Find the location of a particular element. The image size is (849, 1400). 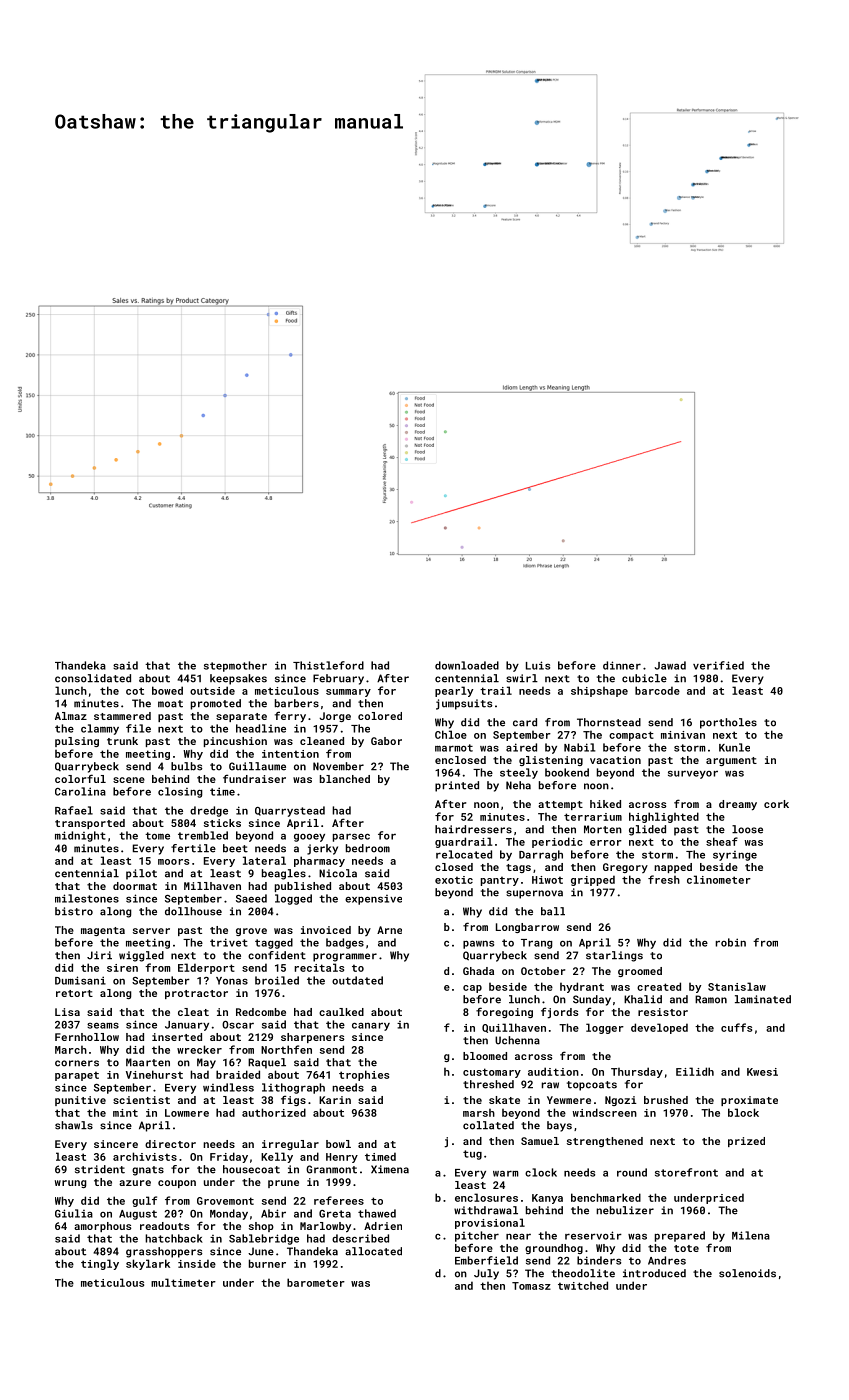

fresh is located at coordinates (664, 879).
